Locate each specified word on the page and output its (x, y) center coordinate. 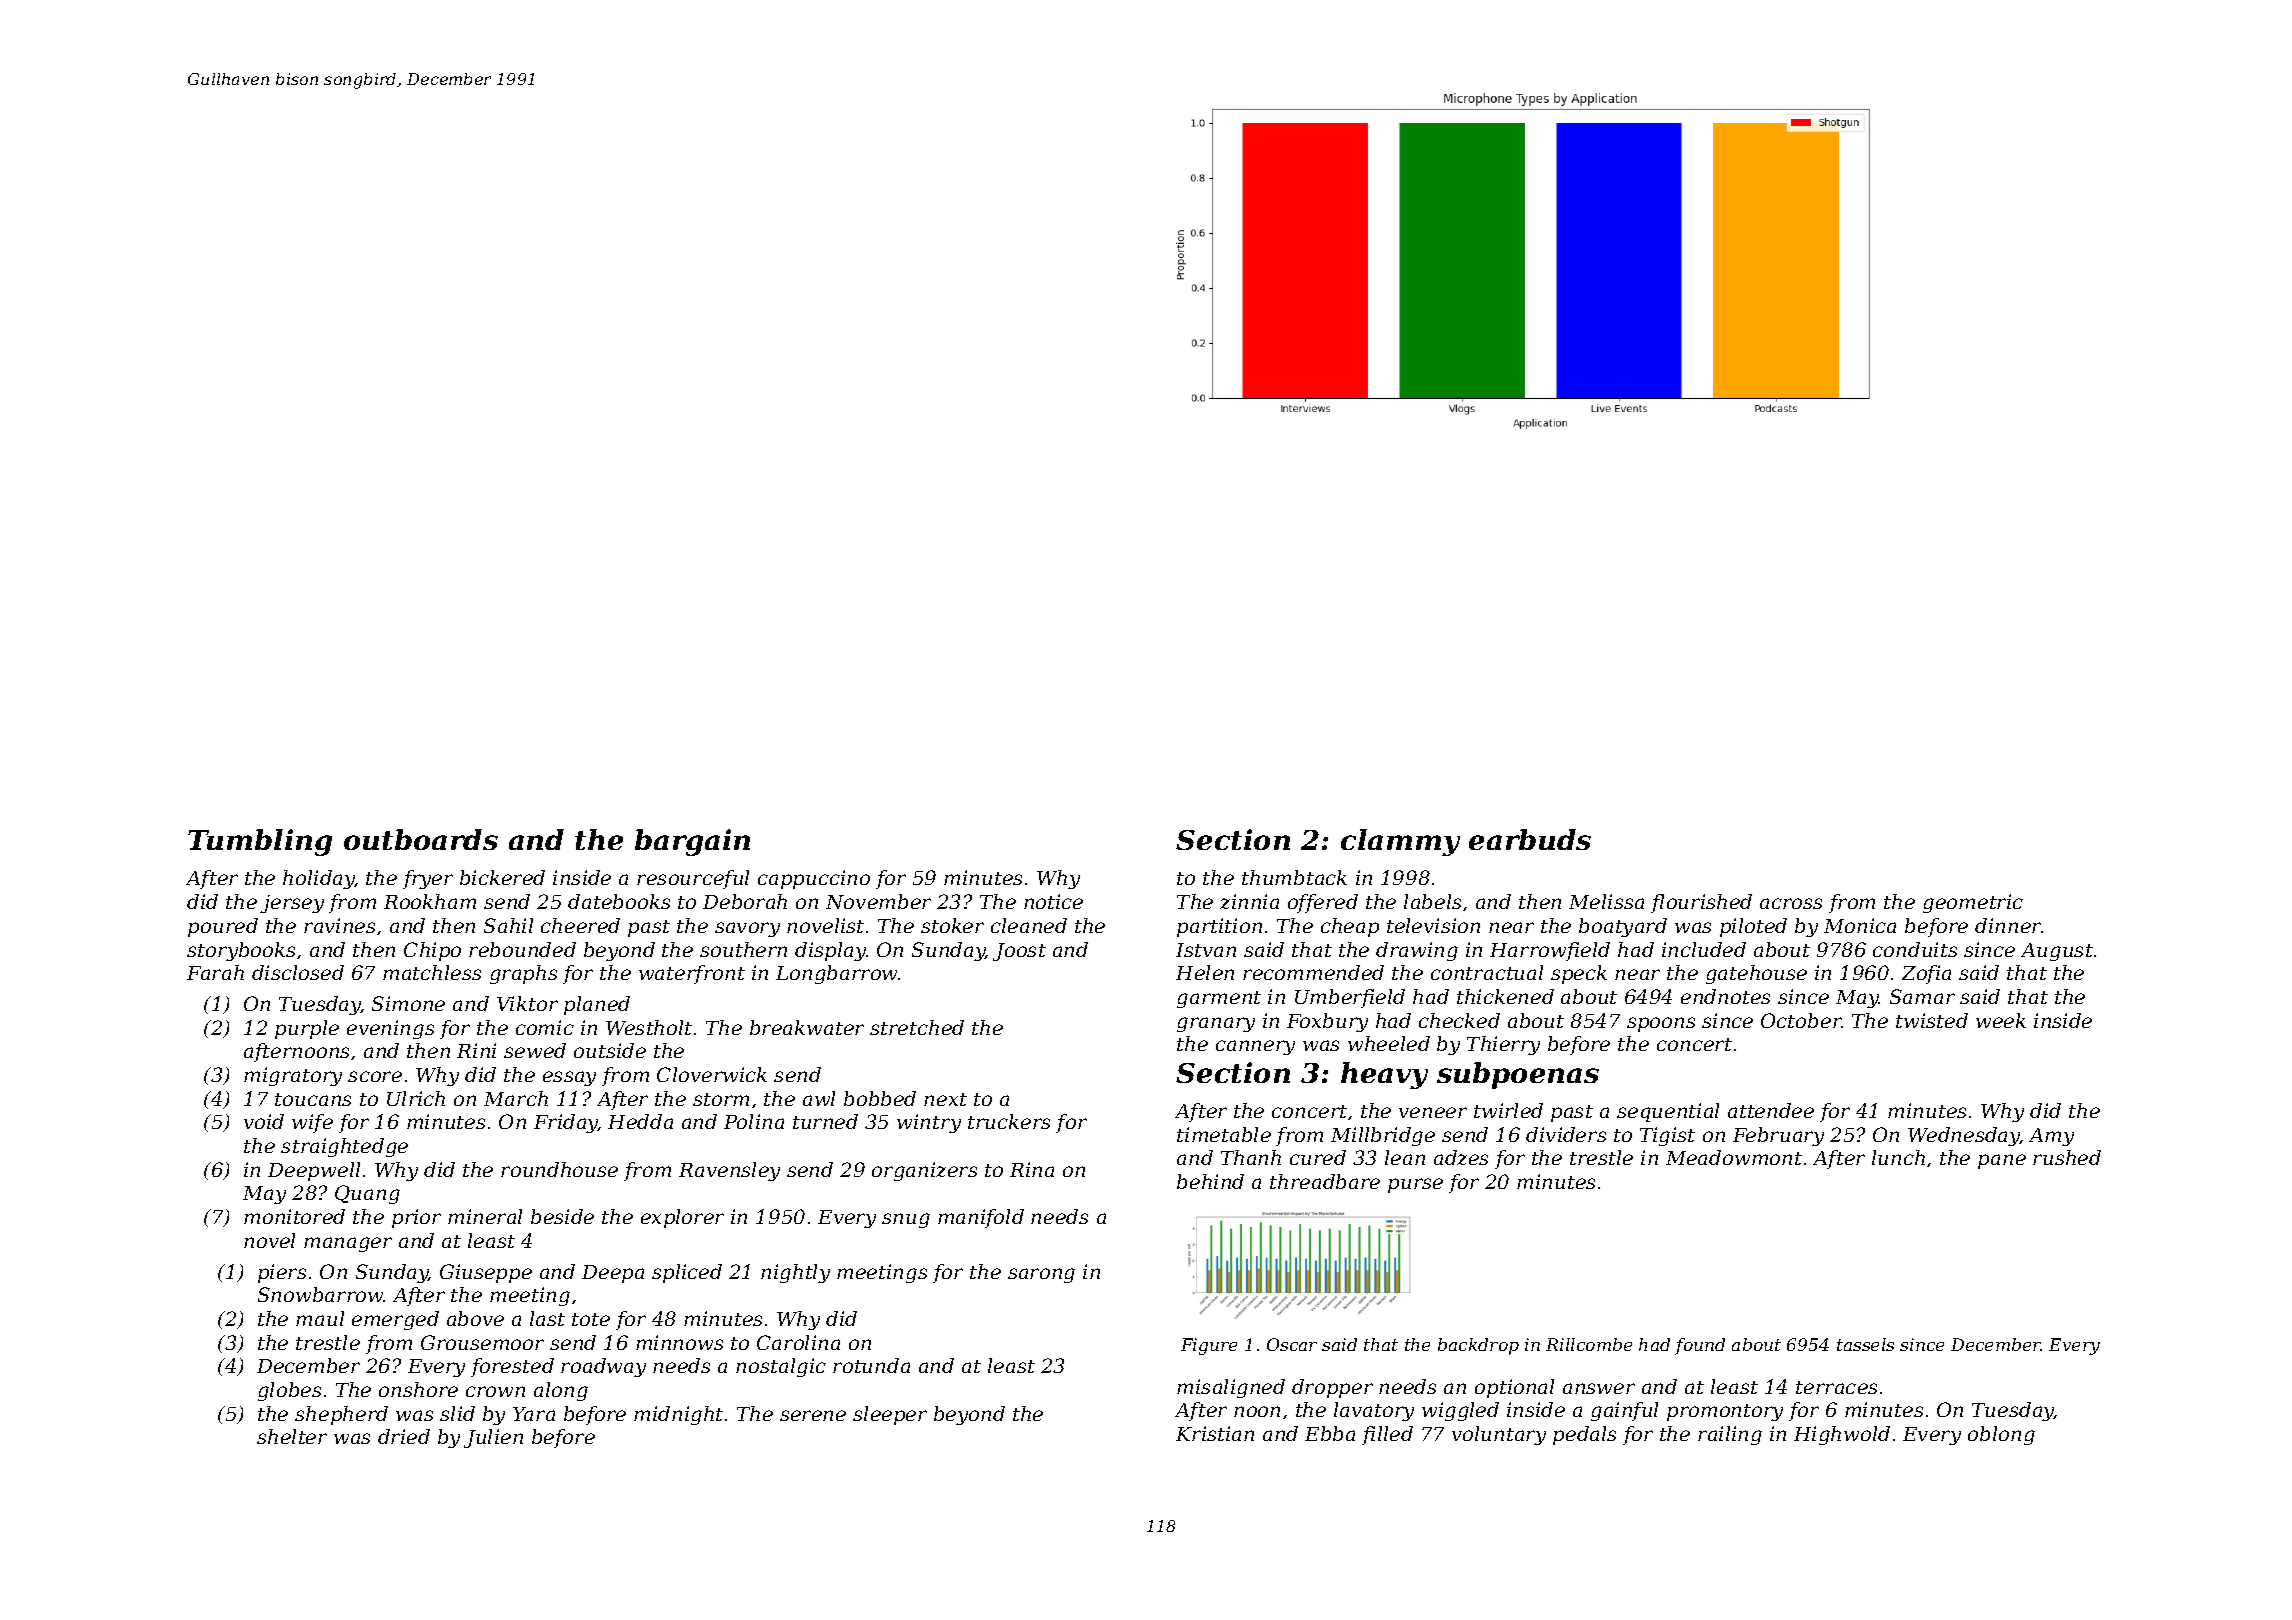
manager (348, 1244)
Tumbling (260, 842)
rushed (2067, 1157)
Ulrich (416, 1098)
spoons (1661, 1024)
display (831, 951)
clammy (1400, 842)
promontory (1725, 1412)
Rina (1032, 1169)
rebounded (522, 949)
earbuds (1530, 839)
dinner (2008, 925)
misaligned (1231, 1388)
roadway (603, 1367)
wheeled (1389, 1043)
